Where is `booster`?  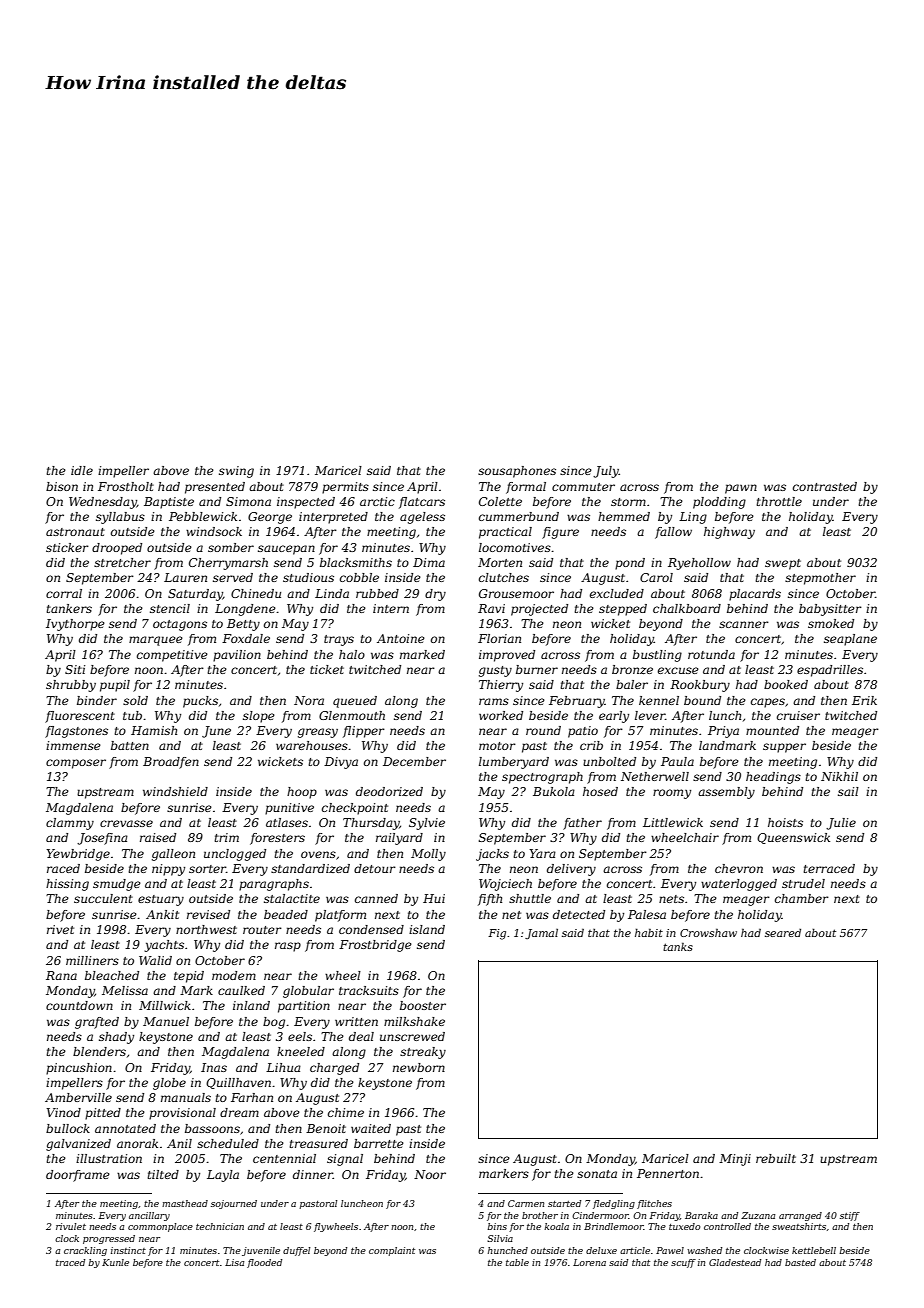 booster is located at coordinates (423, 1005).
